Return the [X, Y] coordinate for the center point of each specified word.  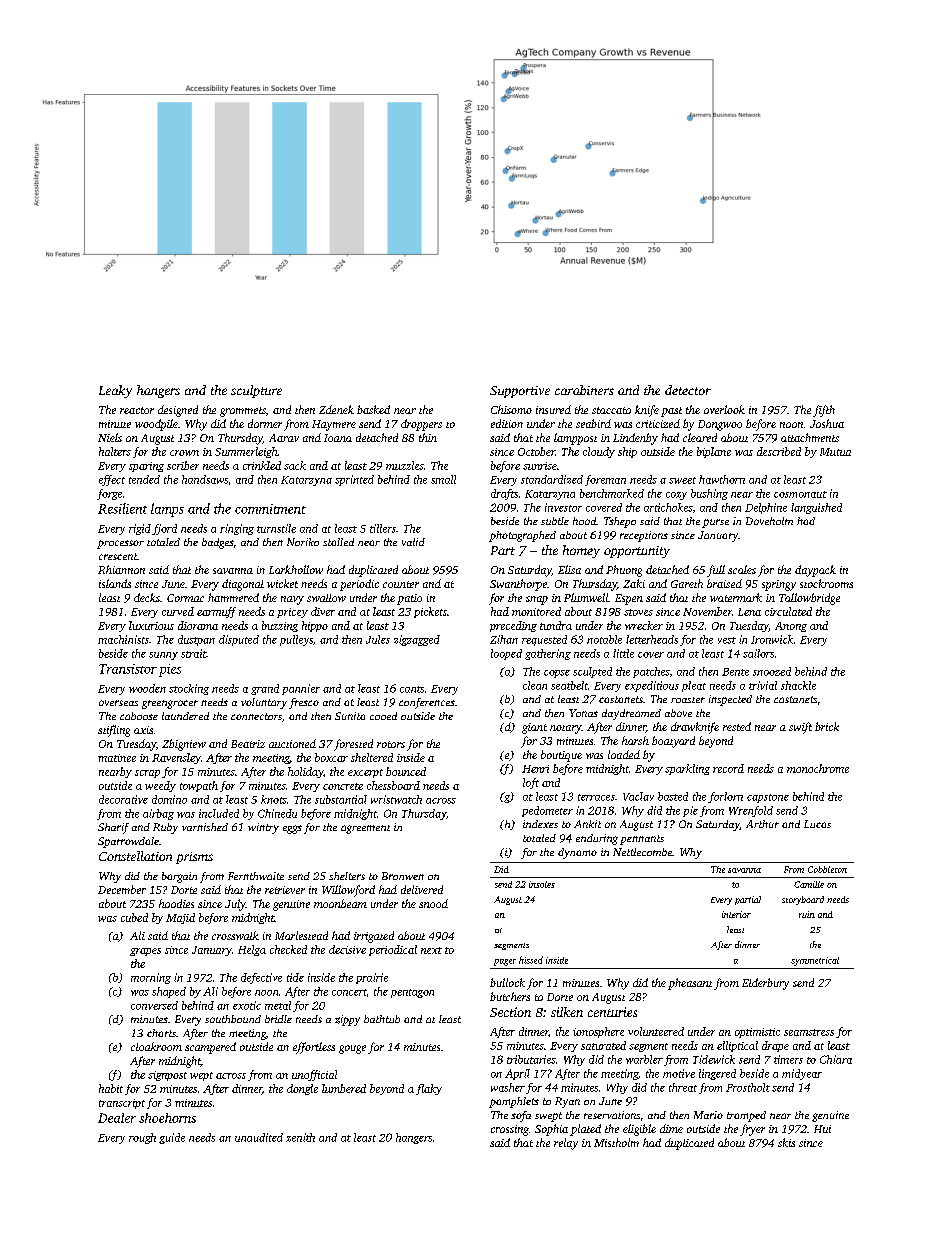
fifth [824, 411]
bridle [278, 1019]
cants [412, 689]
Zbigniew [184, 745]
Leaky [115, 391]
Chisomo [511, 409]
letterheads [652, 639]
